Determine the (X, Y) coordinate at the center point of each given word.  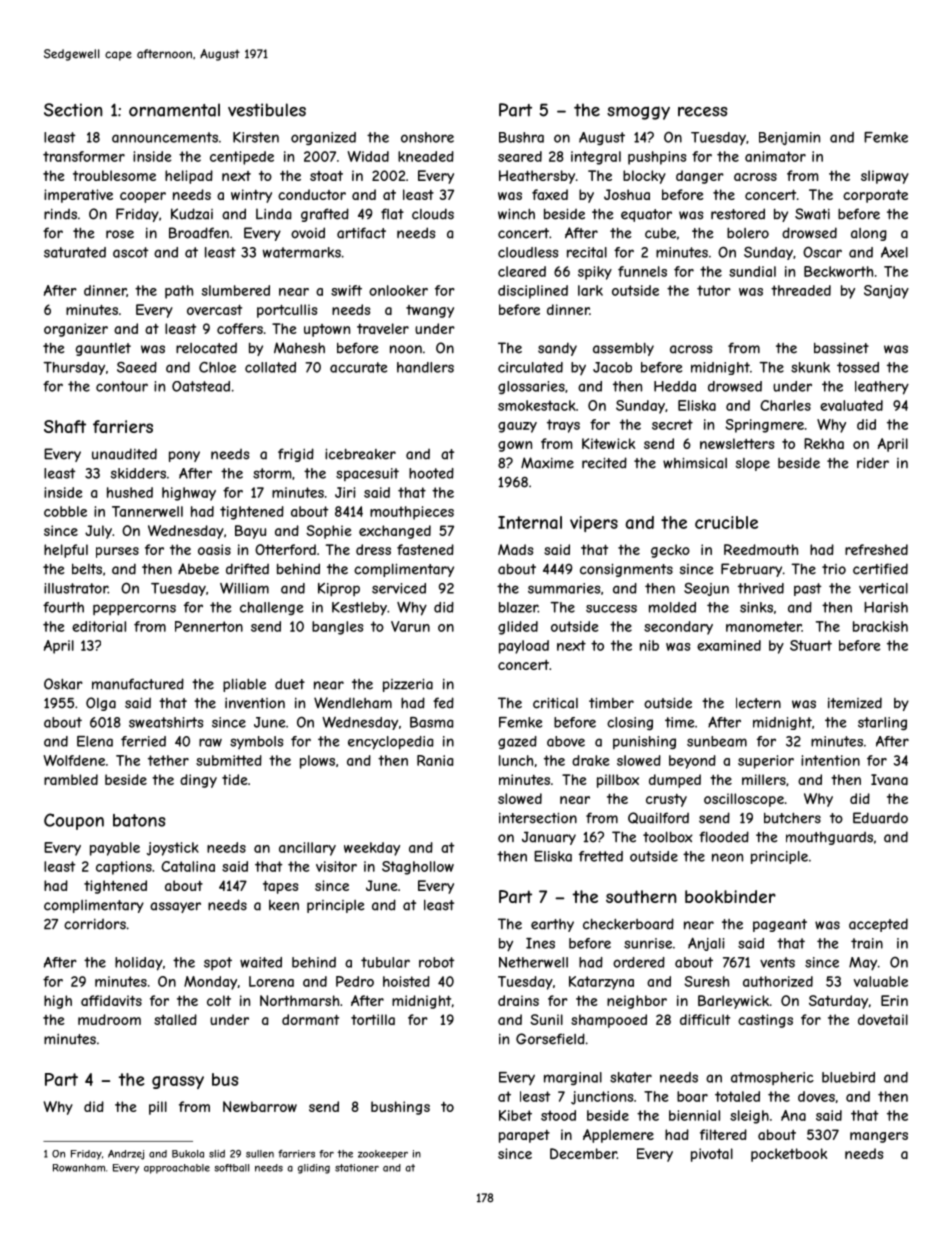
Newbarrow (260, 1106)
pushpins (657, 158)
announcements (165, 137)
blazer (518, 607)
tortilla (373, 1019)
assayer (175, 907)
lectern (758, 703)
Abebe (198, 569)
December (583, 1153)
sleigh (749, 1117)
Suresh (706, 981)
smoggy (638, 113)
